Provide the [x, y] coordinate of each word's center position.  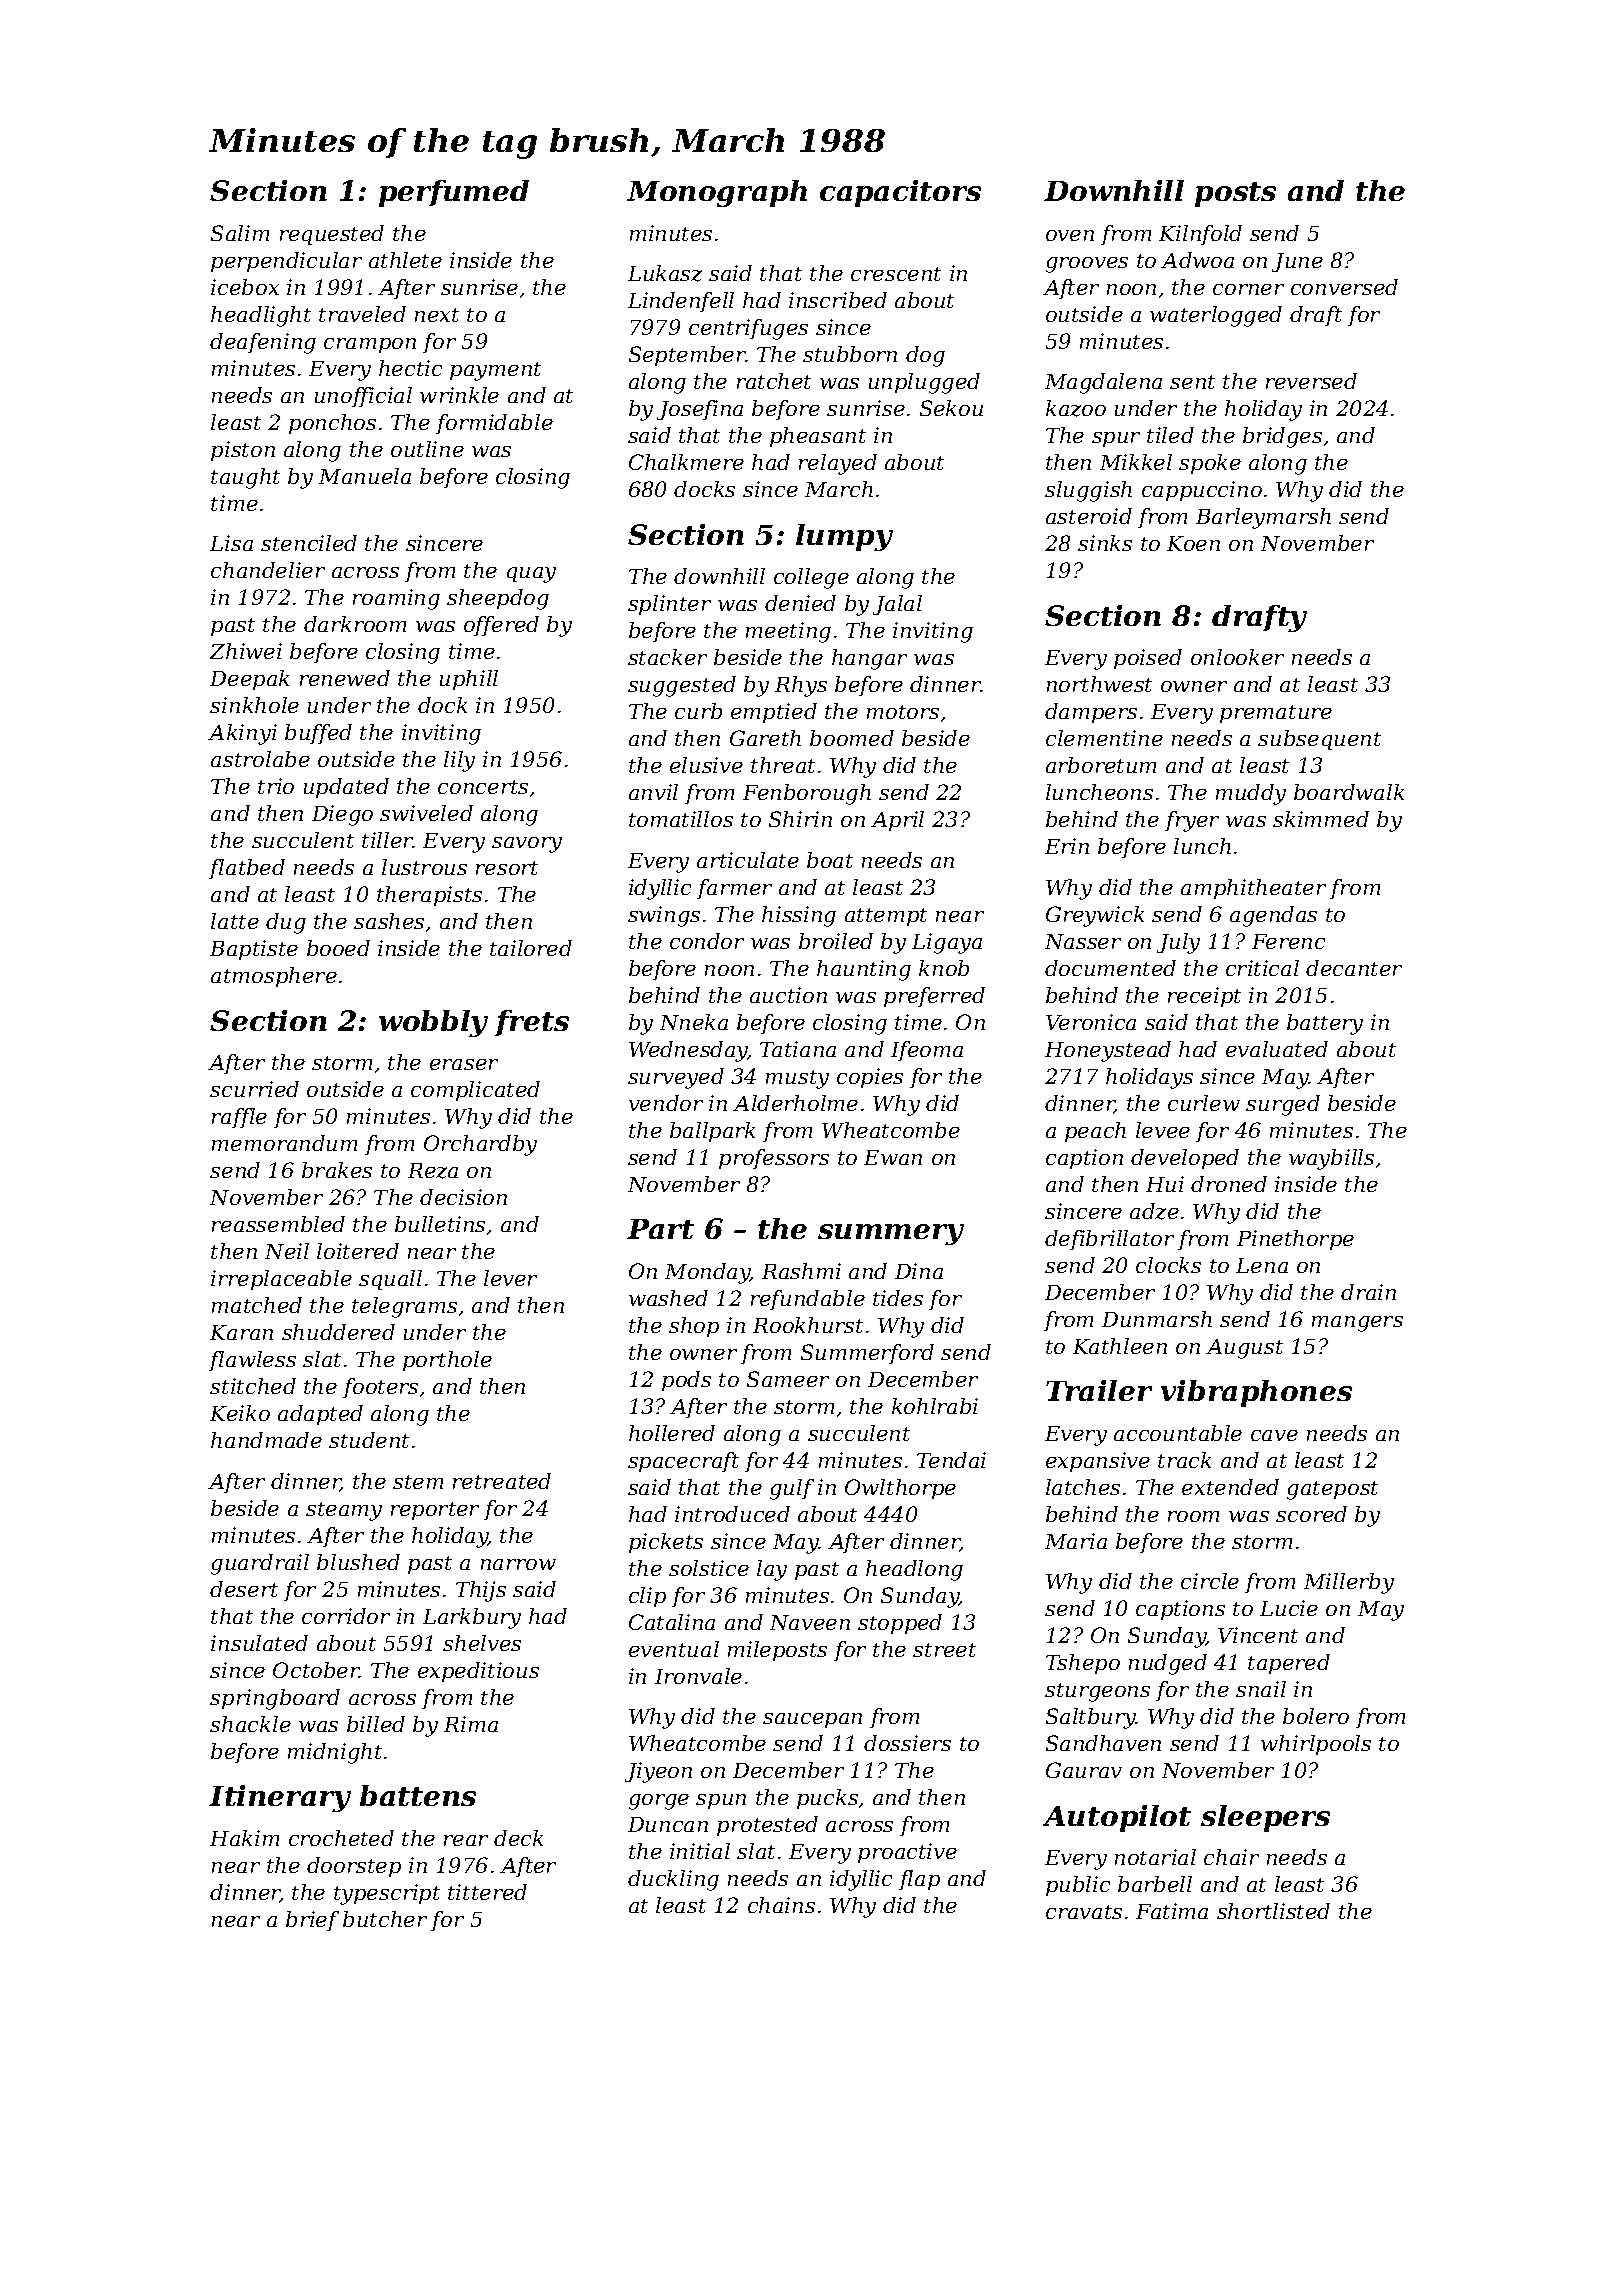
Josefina [700, 410]
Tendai [951, 1460]
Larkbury [472, 1618]
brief [312, 1921]
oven [1070, 235]
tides [898, 1298]
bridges [1282, 437]
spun [721, 1801]
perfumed [454, 193]
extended [1230, 1487]
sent [1192, 382]
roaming [396, 599]
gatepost [1332, 1490]
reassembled [278, 1224]
